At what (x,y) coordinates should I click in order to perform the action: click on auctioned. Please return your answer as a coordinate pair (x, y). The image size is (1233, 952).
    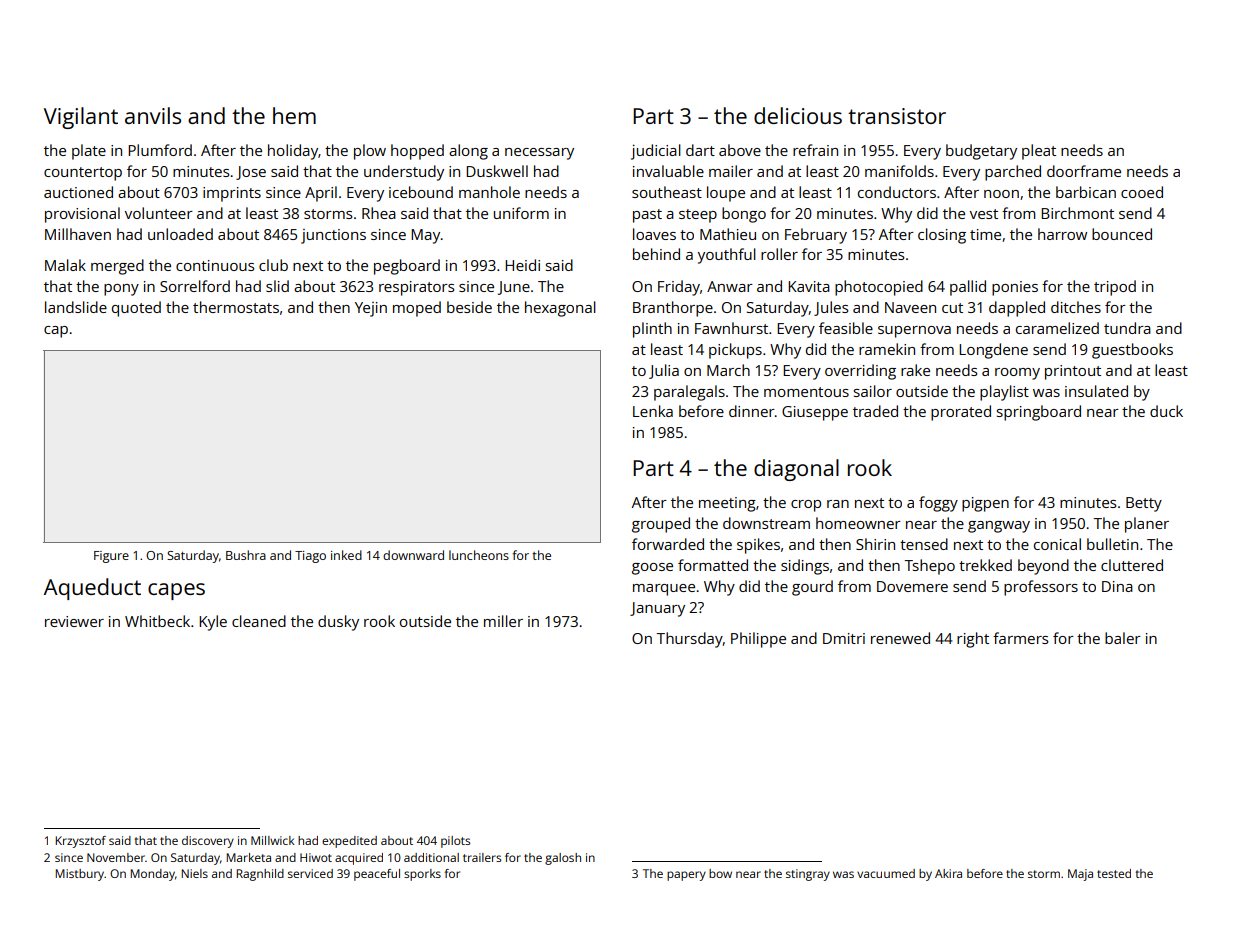
    Looking at the image, I should click on (78, 192).
